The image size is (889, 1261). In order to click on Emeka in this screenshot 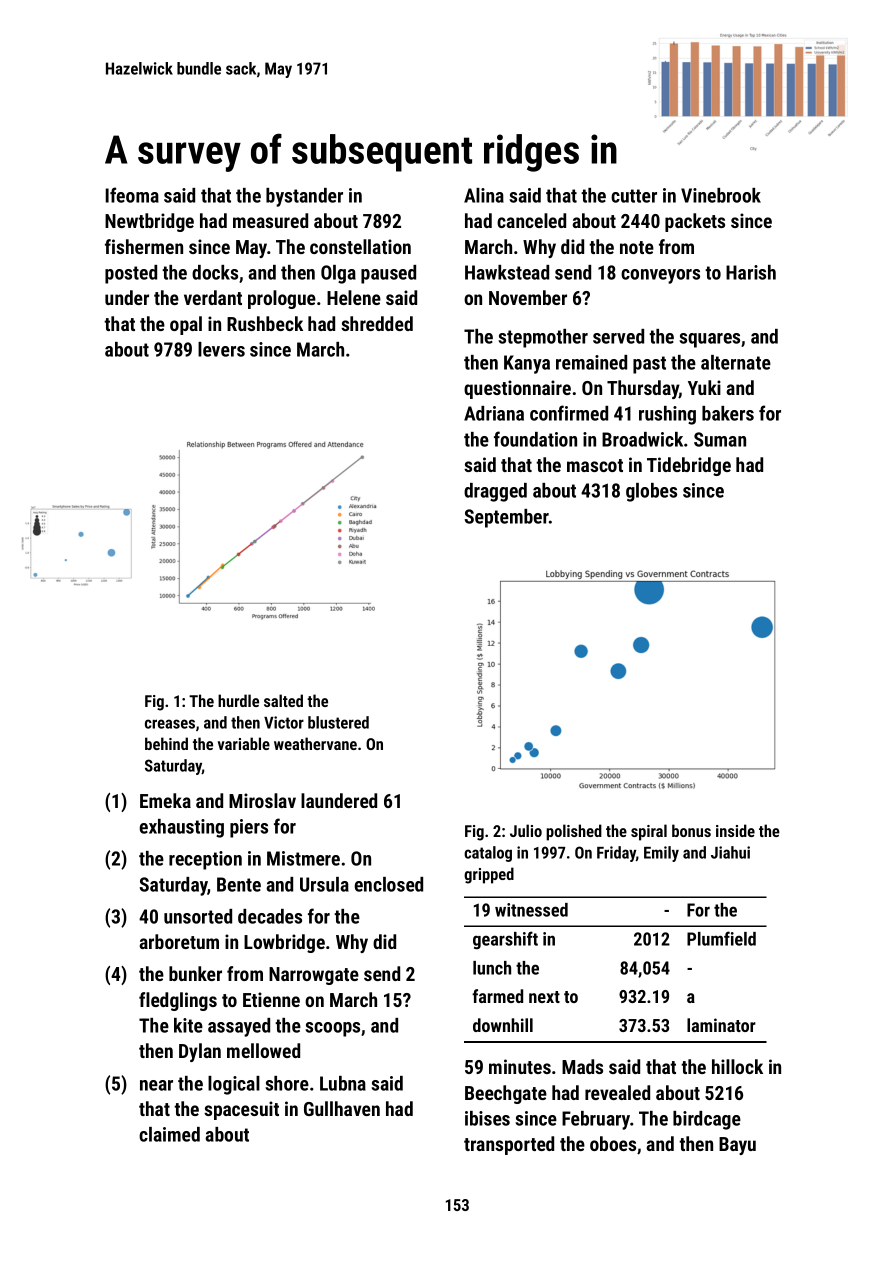, I will do `click(165, 800)`.
